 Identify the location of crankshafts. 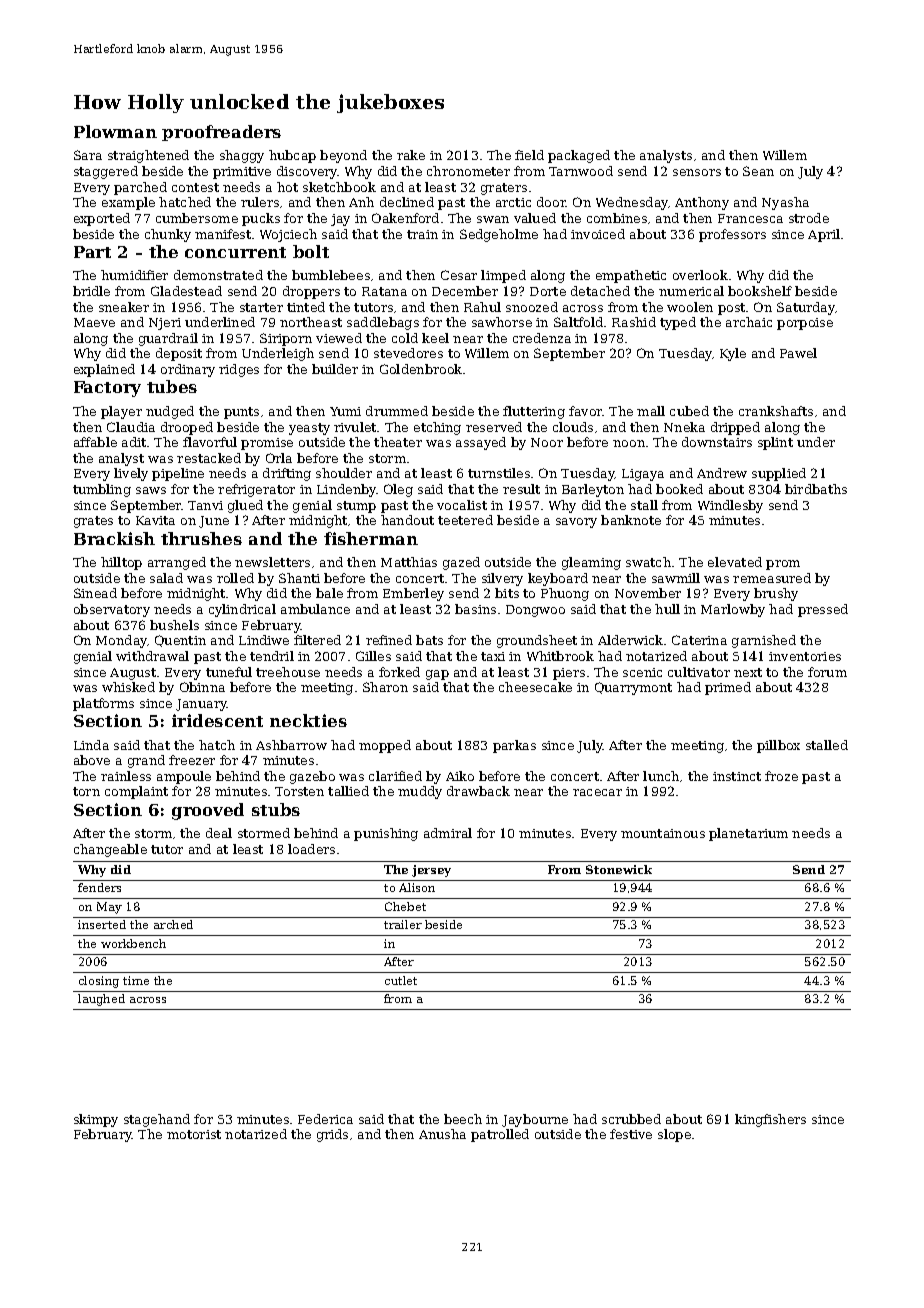
(776, 411).
